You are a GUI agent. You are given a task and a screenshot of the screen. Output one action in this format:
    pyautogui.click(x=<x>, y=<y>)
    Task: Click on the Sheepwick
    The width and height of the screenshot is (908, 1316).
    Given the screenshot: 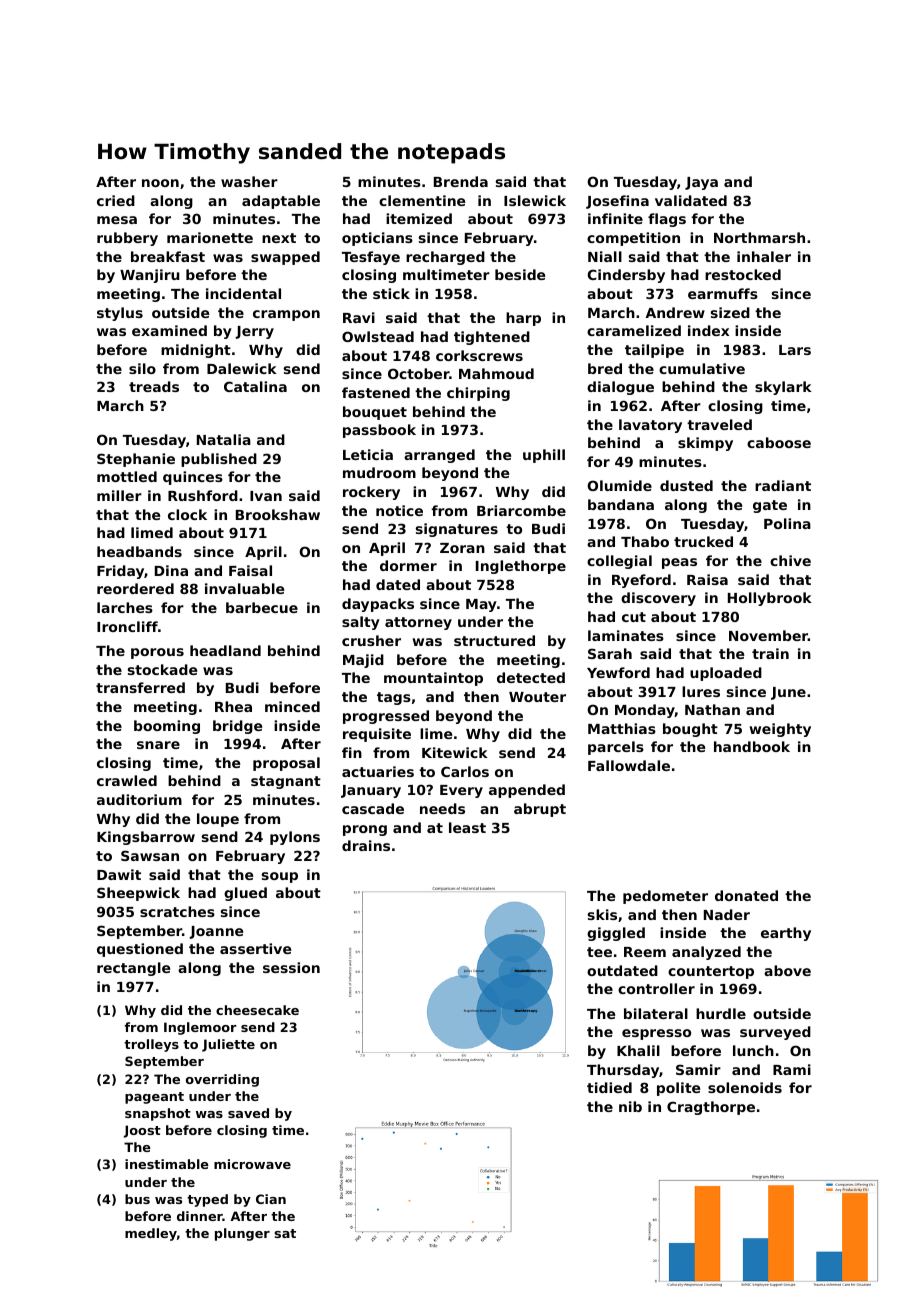 What is the action you would take?
    pyautogui.click(x=138, y=894)
